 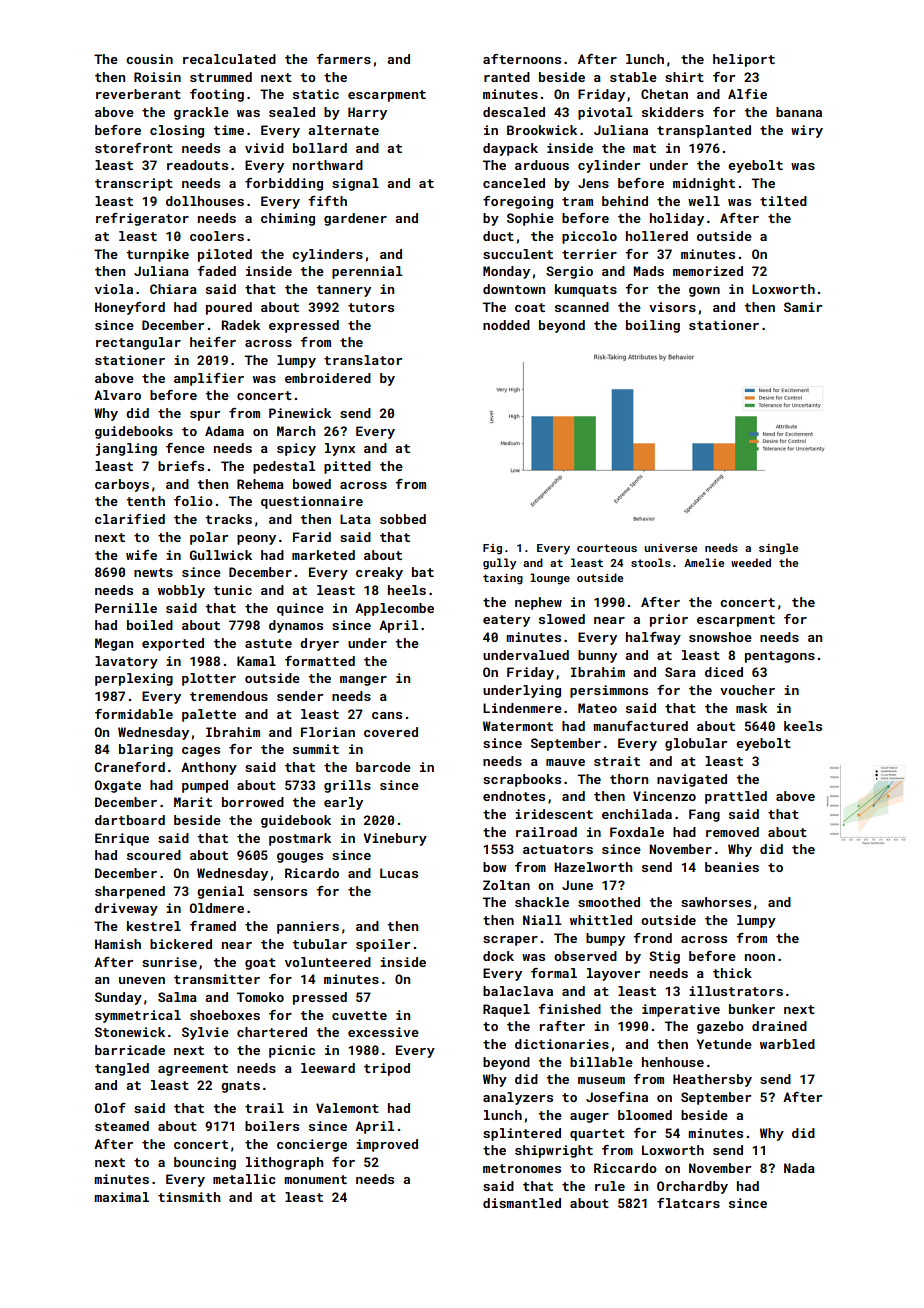 I want to click on diced, so click(x=724, y=672).
